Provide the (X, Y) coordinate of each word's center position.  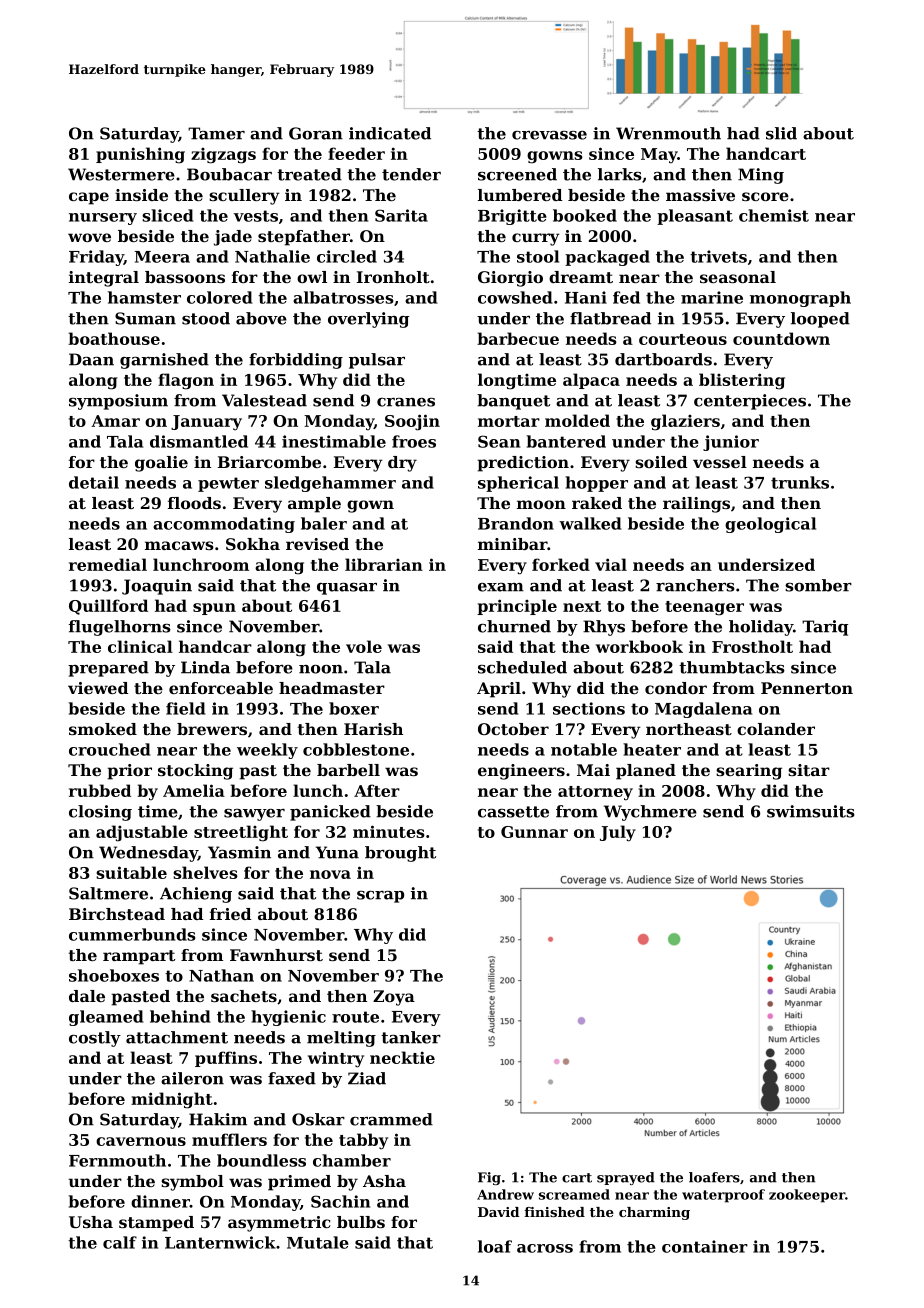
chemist (774, 215)
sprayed (626, 1178)
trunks (800, 482)
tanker (411, 1037)
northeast (689, 729)
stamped (156, 1224)
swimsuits (811, 811)
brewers (212, 729)
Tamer (216, 133)
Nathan (221, 975)
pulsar (377, 361)
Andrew (505, 1194)
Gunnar (534, 832)
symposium (118, 402)
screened (517, 174)
